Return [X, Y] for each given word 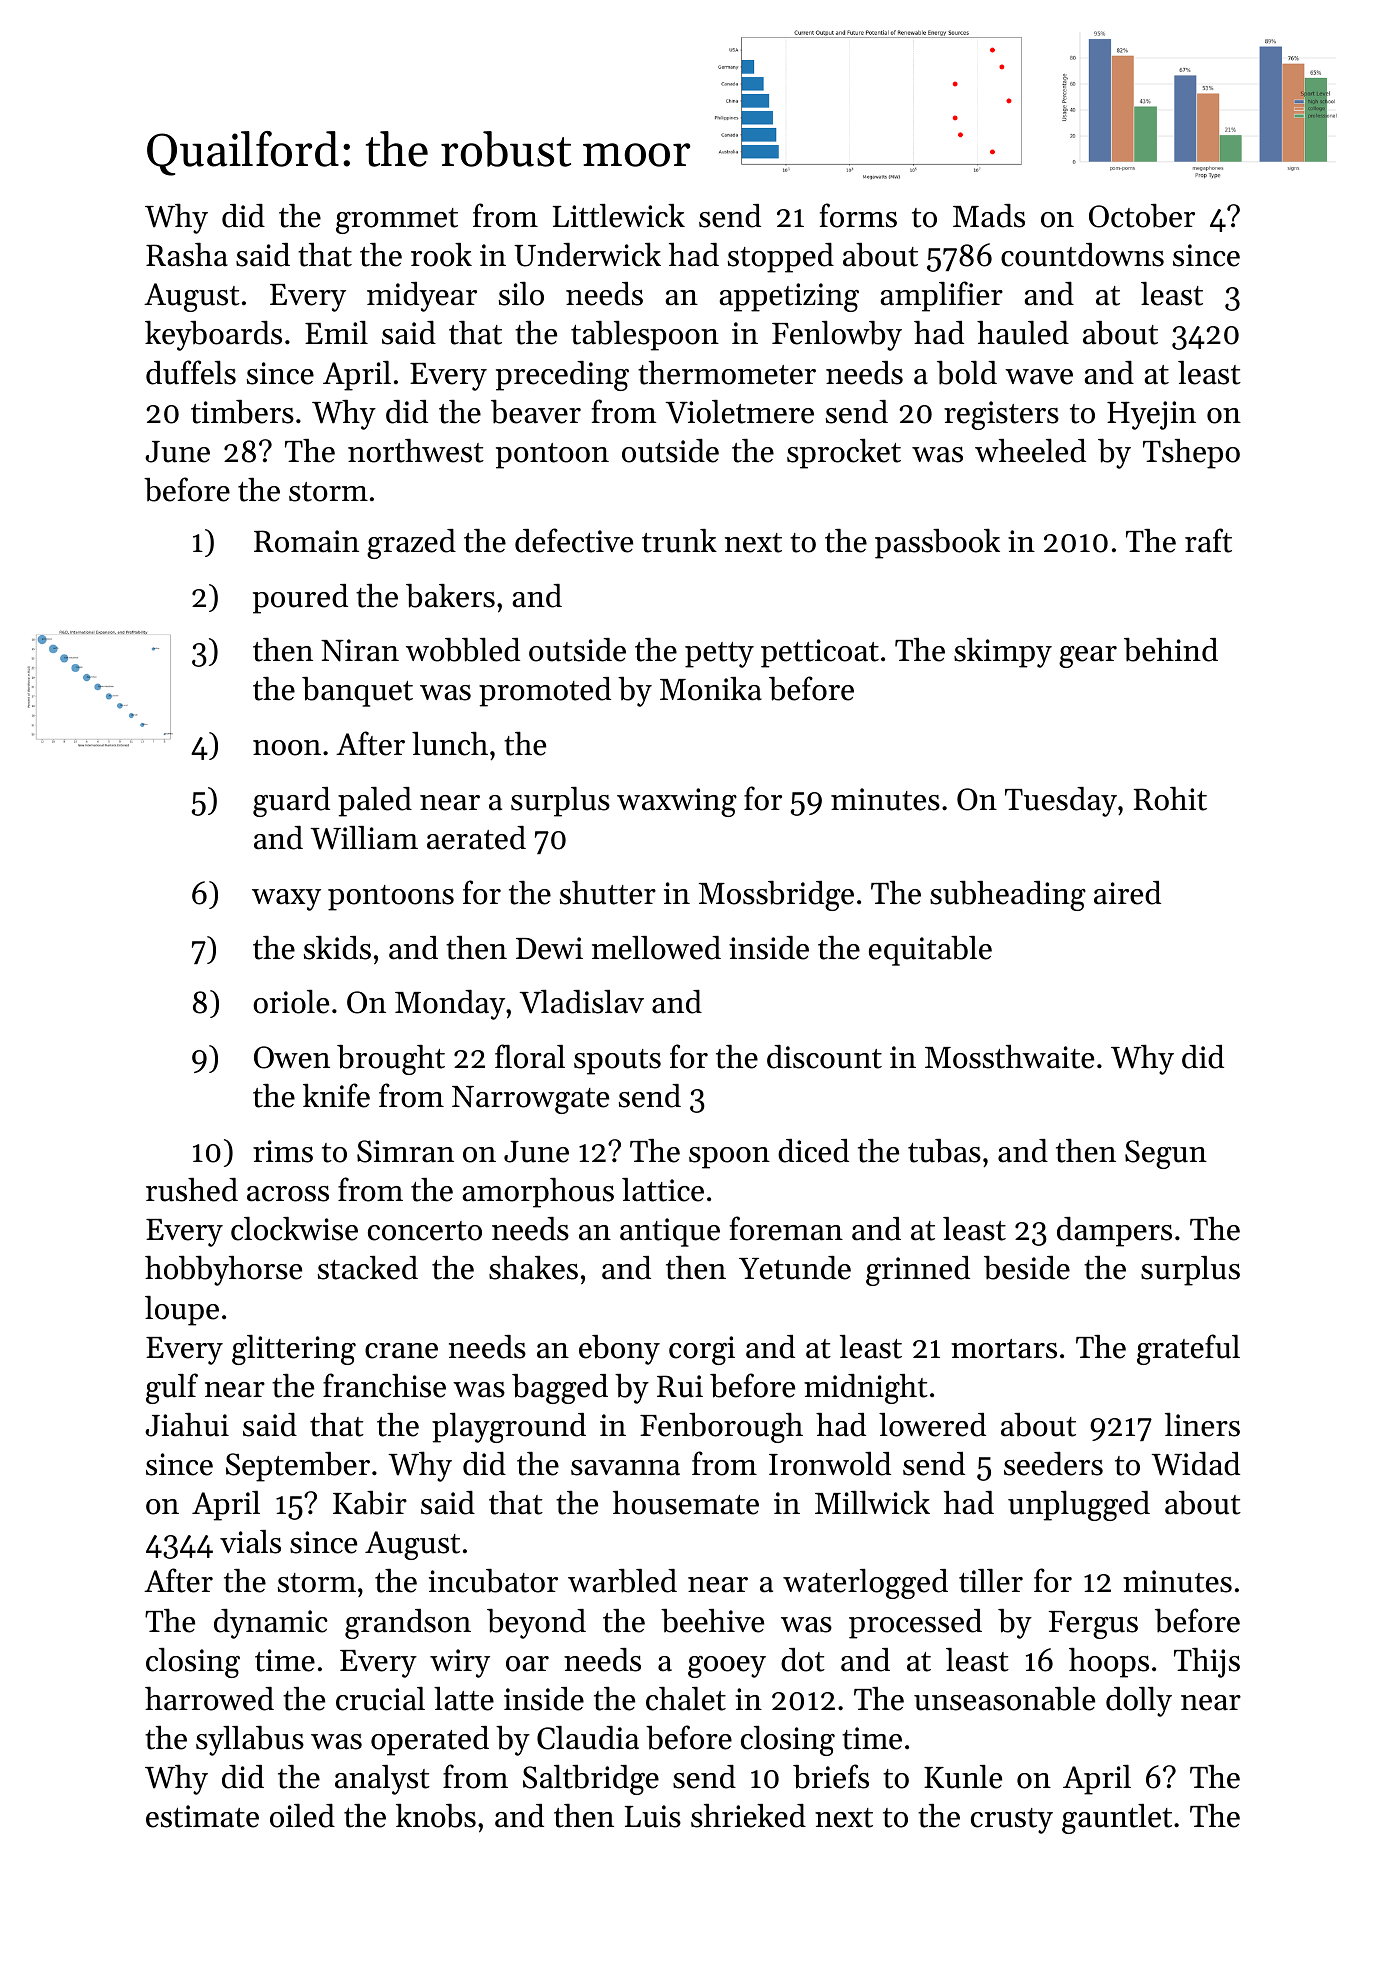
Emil [336, 332]
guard [291, 802]
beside [1027, 1268]
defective [574, 540]
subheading [1008, 896]
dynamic [271, 1624]
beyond [536, 1624]
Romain [306, 541]
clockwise [294, 1229]
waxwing [677, 802]
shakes [533, 1268]
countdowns [1082, 255]
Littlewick [619, 216]
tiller [991, 1581]
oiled [302, 1816]
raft [1208, 540]
